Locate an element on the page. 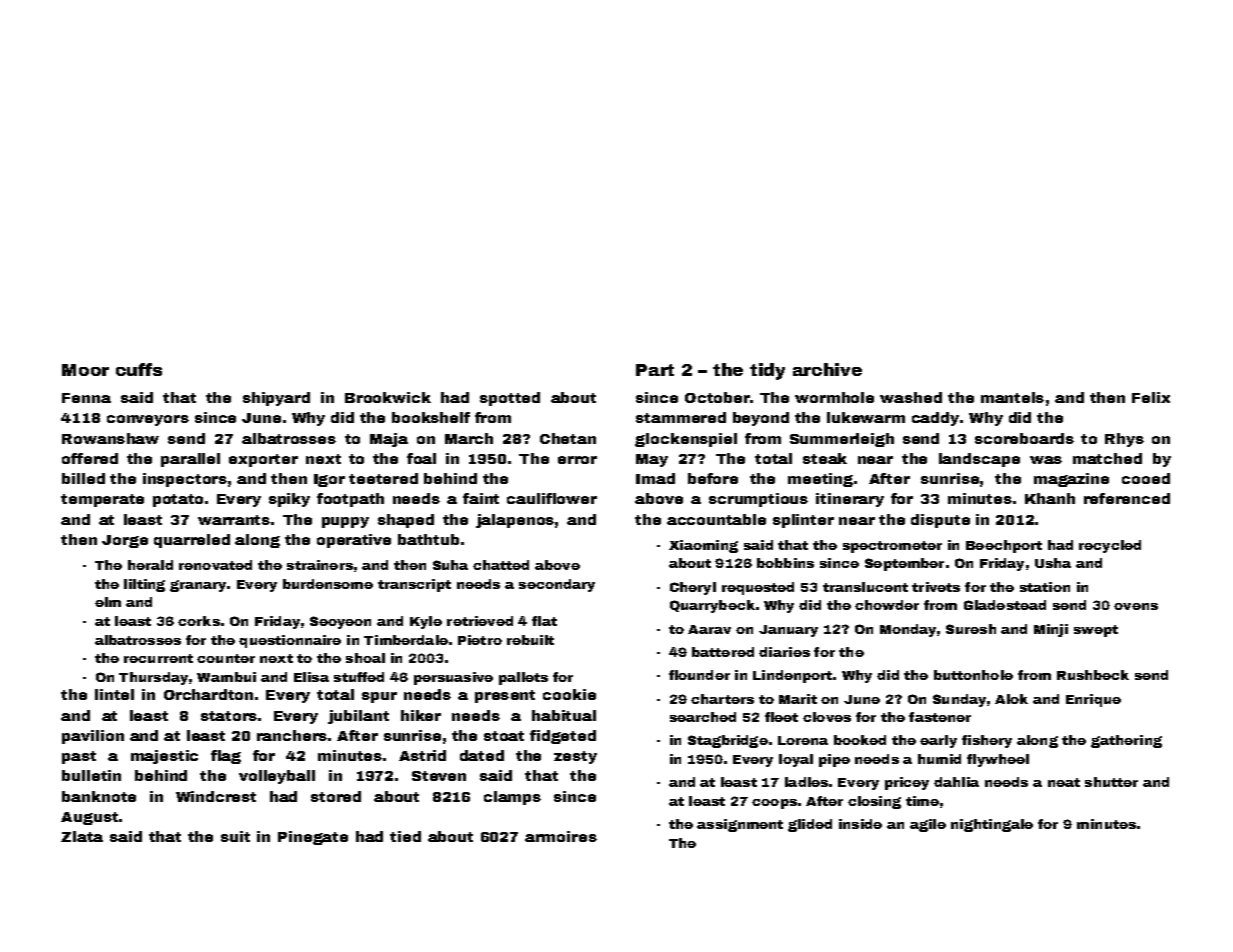  pallets is located at coordinates (523, 678).
